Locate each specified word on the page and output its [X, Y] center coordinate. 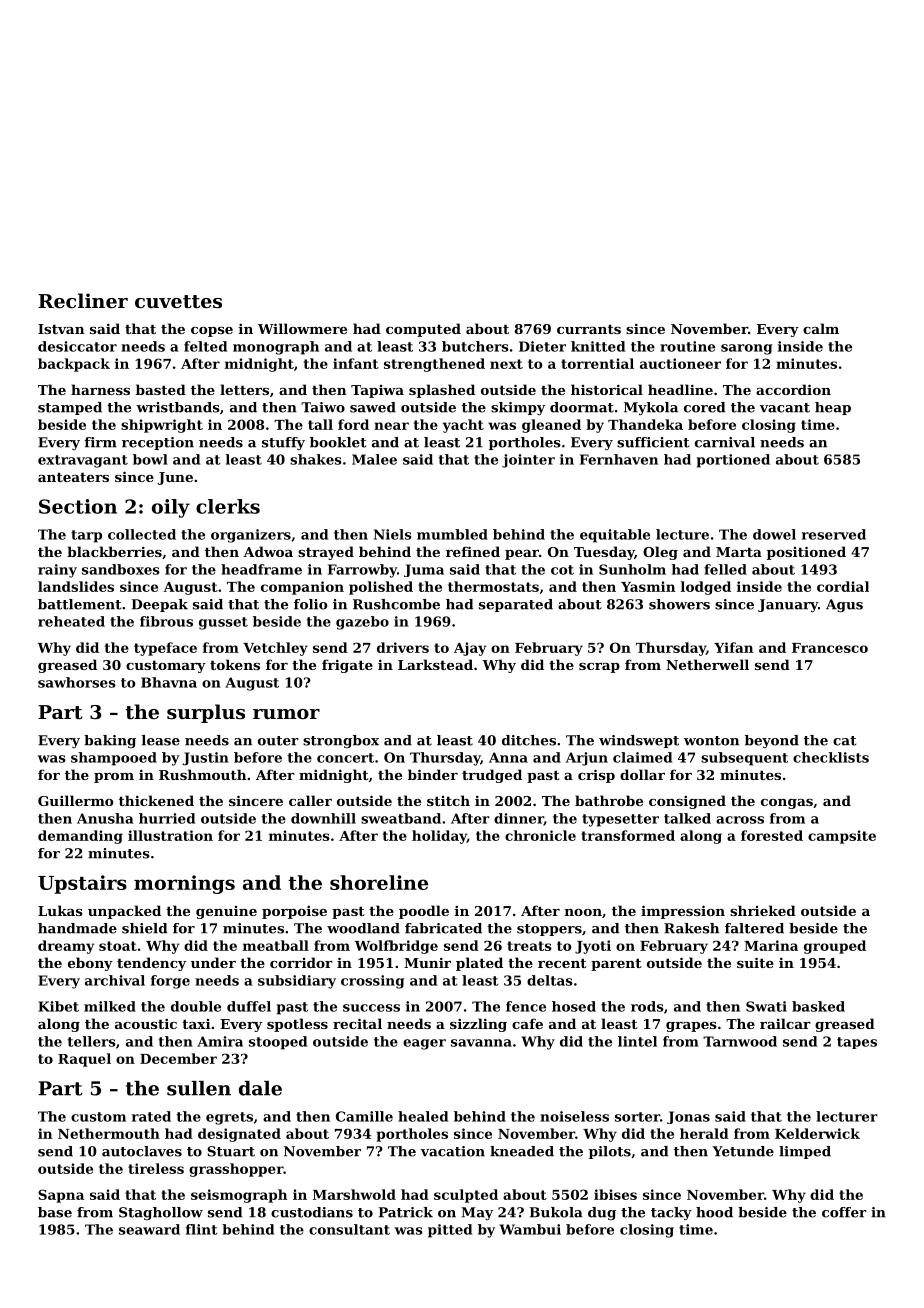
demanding [80, 837]
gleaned [551, 426]
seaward [149, 1229]
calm [821, 328]
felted [205, 346]
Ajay [470, 649]
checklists [831, 757]
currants [589, 329]
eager [424, 1044]
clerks [228, 506]
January [788, 605]
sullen [199, 1088]
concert [345, 758]
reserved [834, 534]
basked [818, 1006]
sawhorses [77, 682]
